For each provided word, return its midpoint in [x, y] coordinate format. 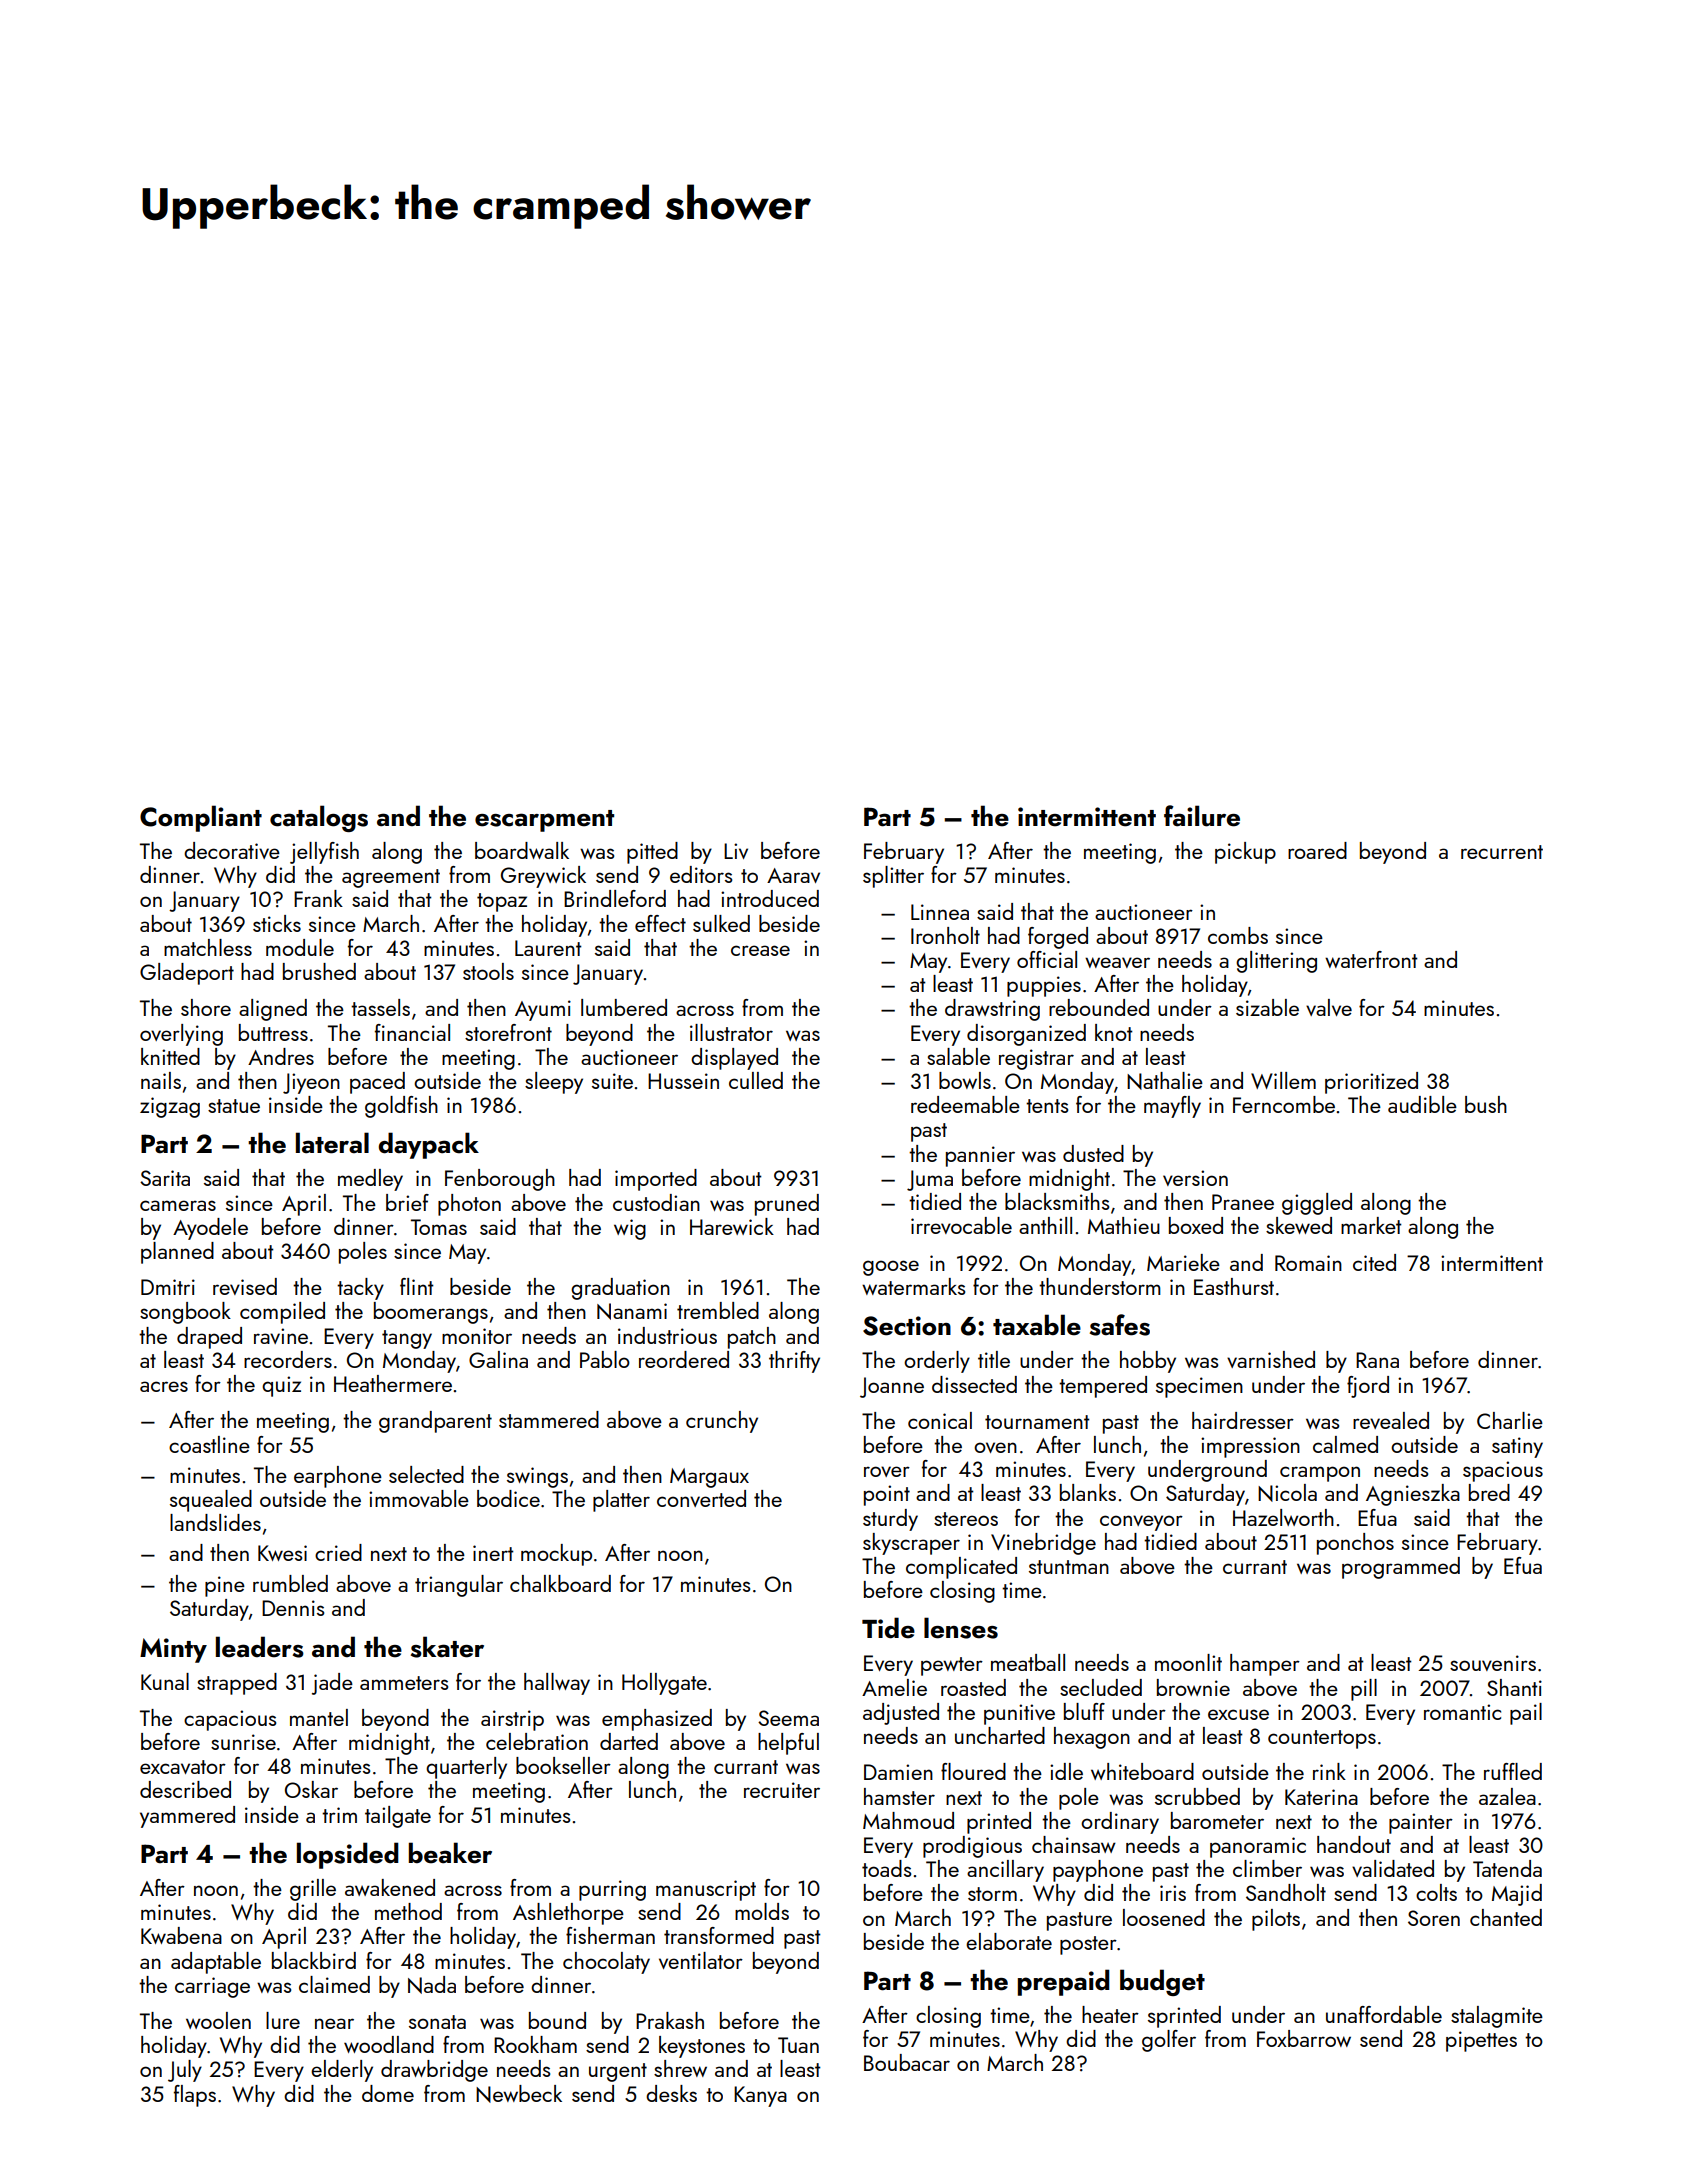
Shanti [1514, 1687]
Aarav [793, 875]
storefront [508, 1032]
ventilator [701, 1960]
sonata [437, 2022]
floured [973, 1771]
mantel [319, 1717]
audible [1422, 1104]
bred [1489, 1492]
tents [1047, 1106]
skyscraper [911, 1544]
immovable [419, 1498]
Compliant [201, 818]
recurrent [1502, 852]
